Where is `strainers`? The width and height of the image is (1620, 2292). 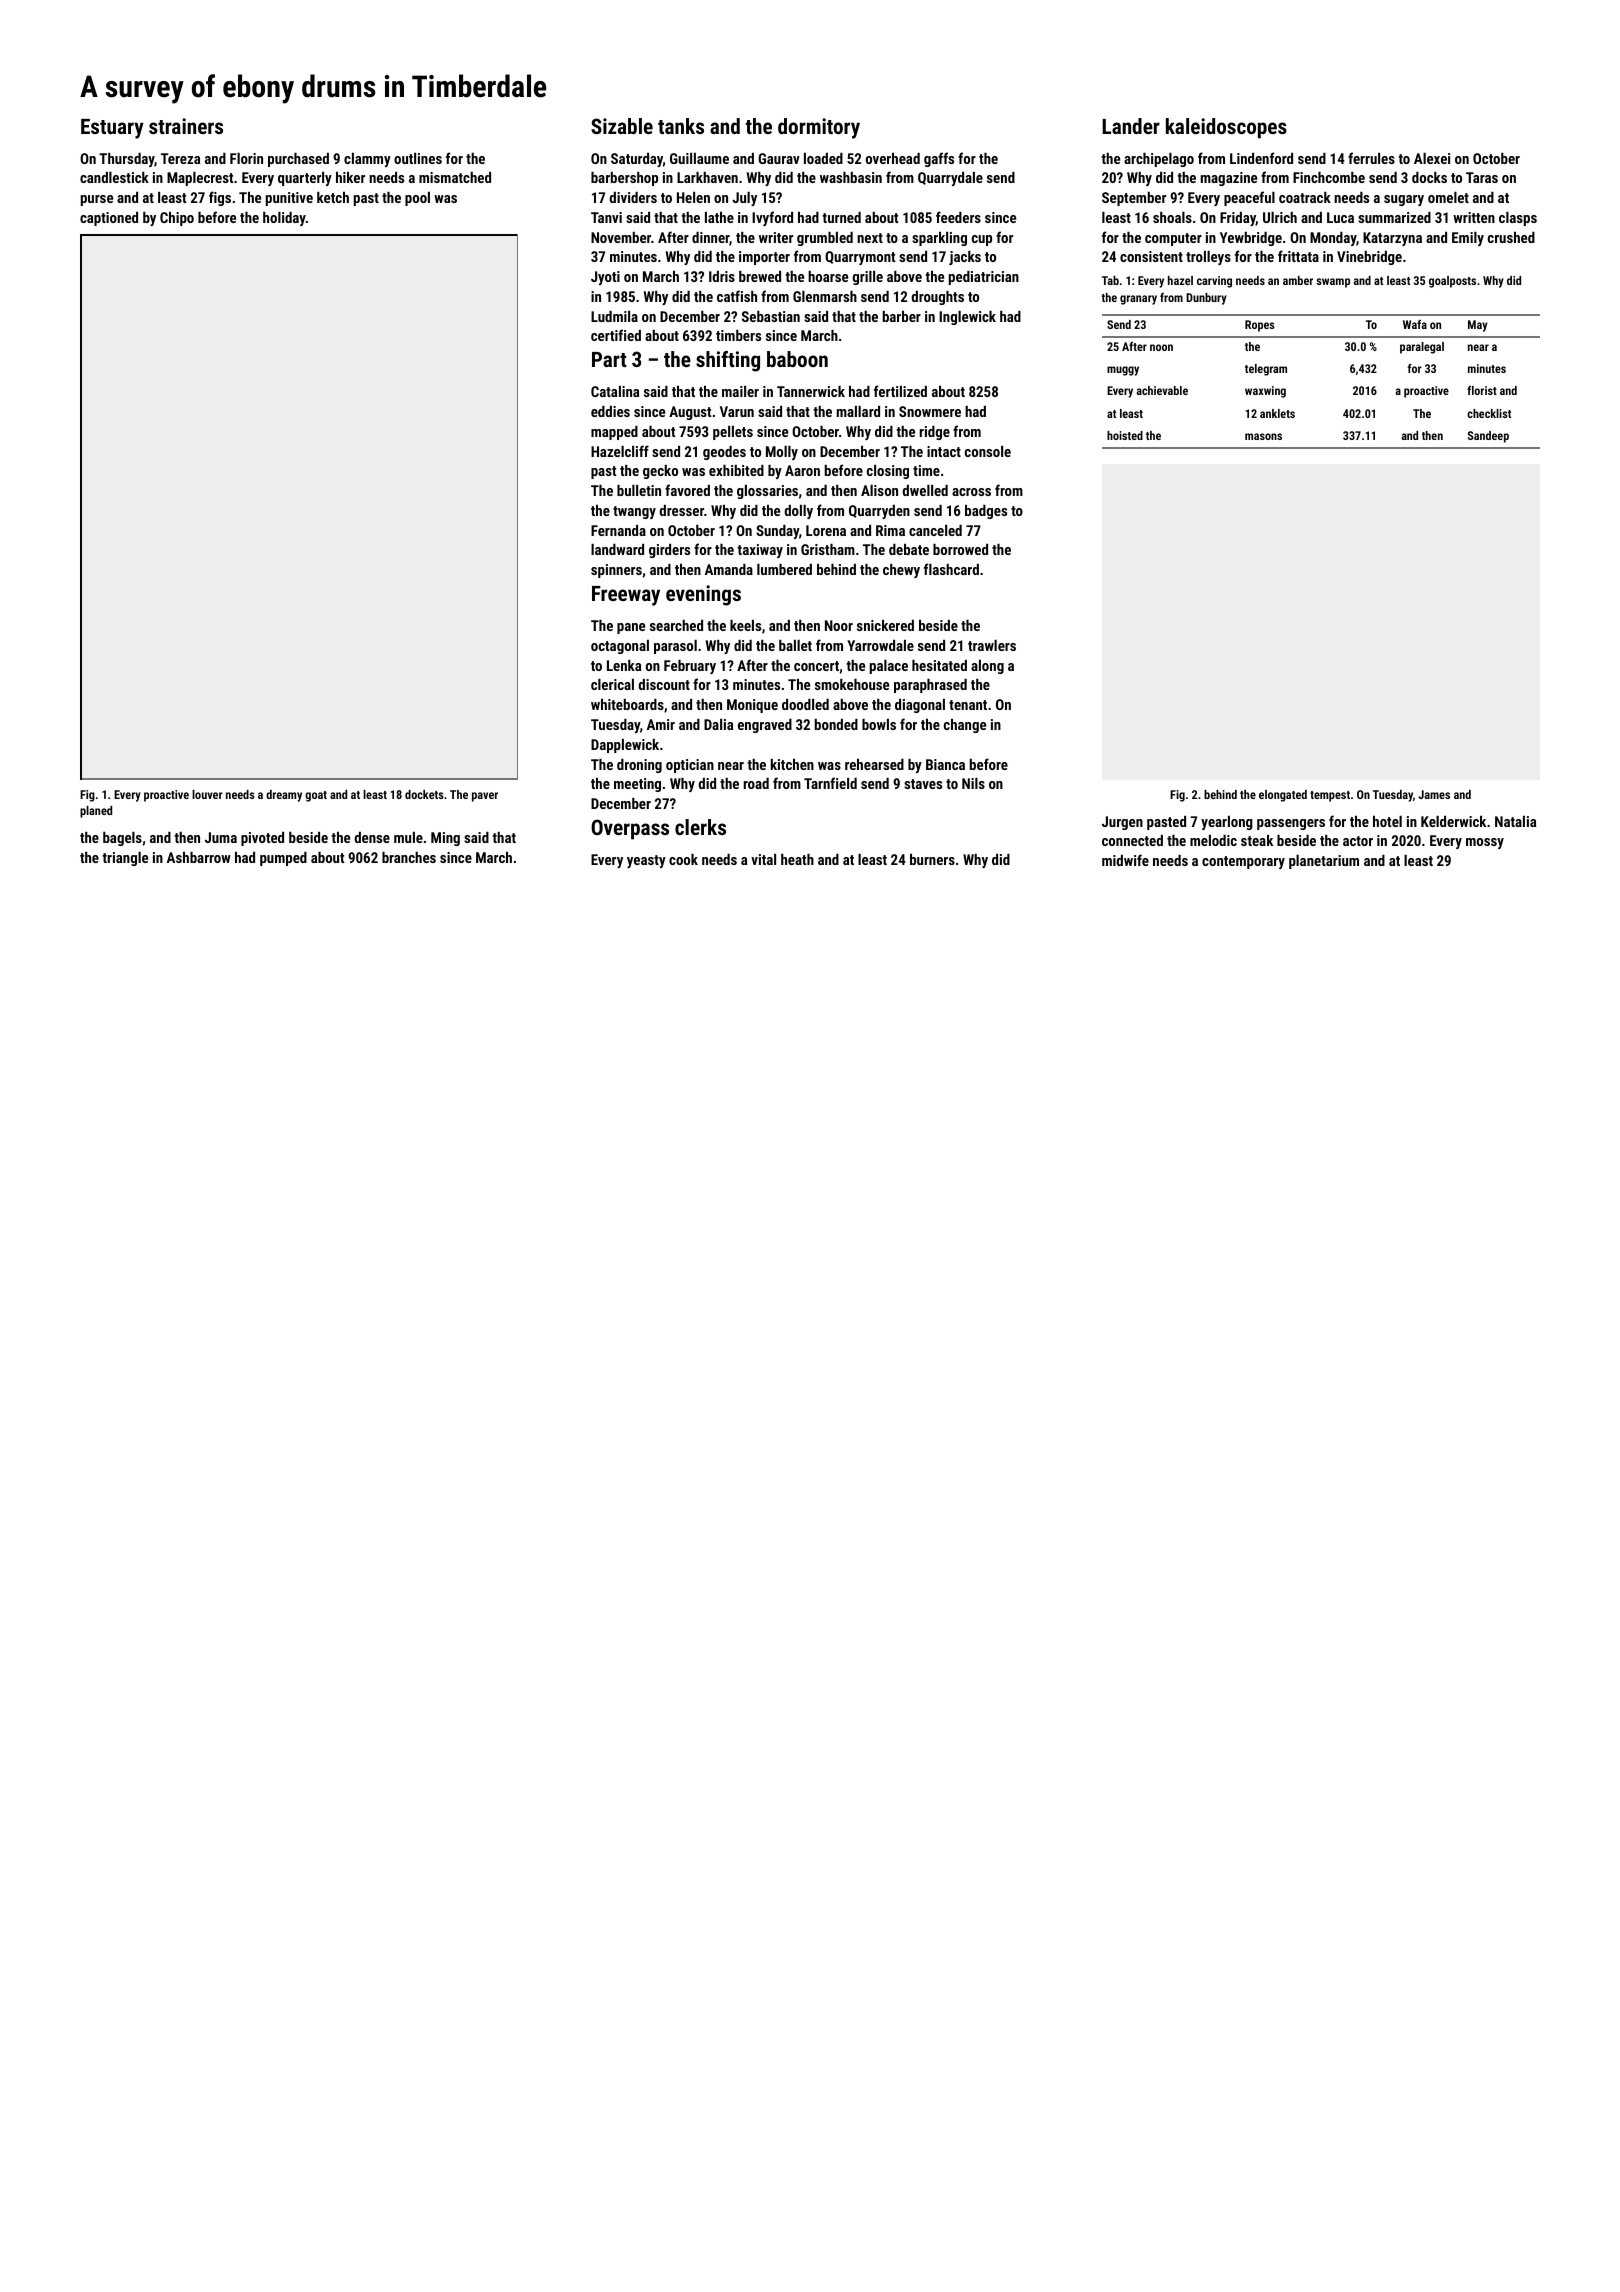 strainers is located at coordinates (186, 126).
